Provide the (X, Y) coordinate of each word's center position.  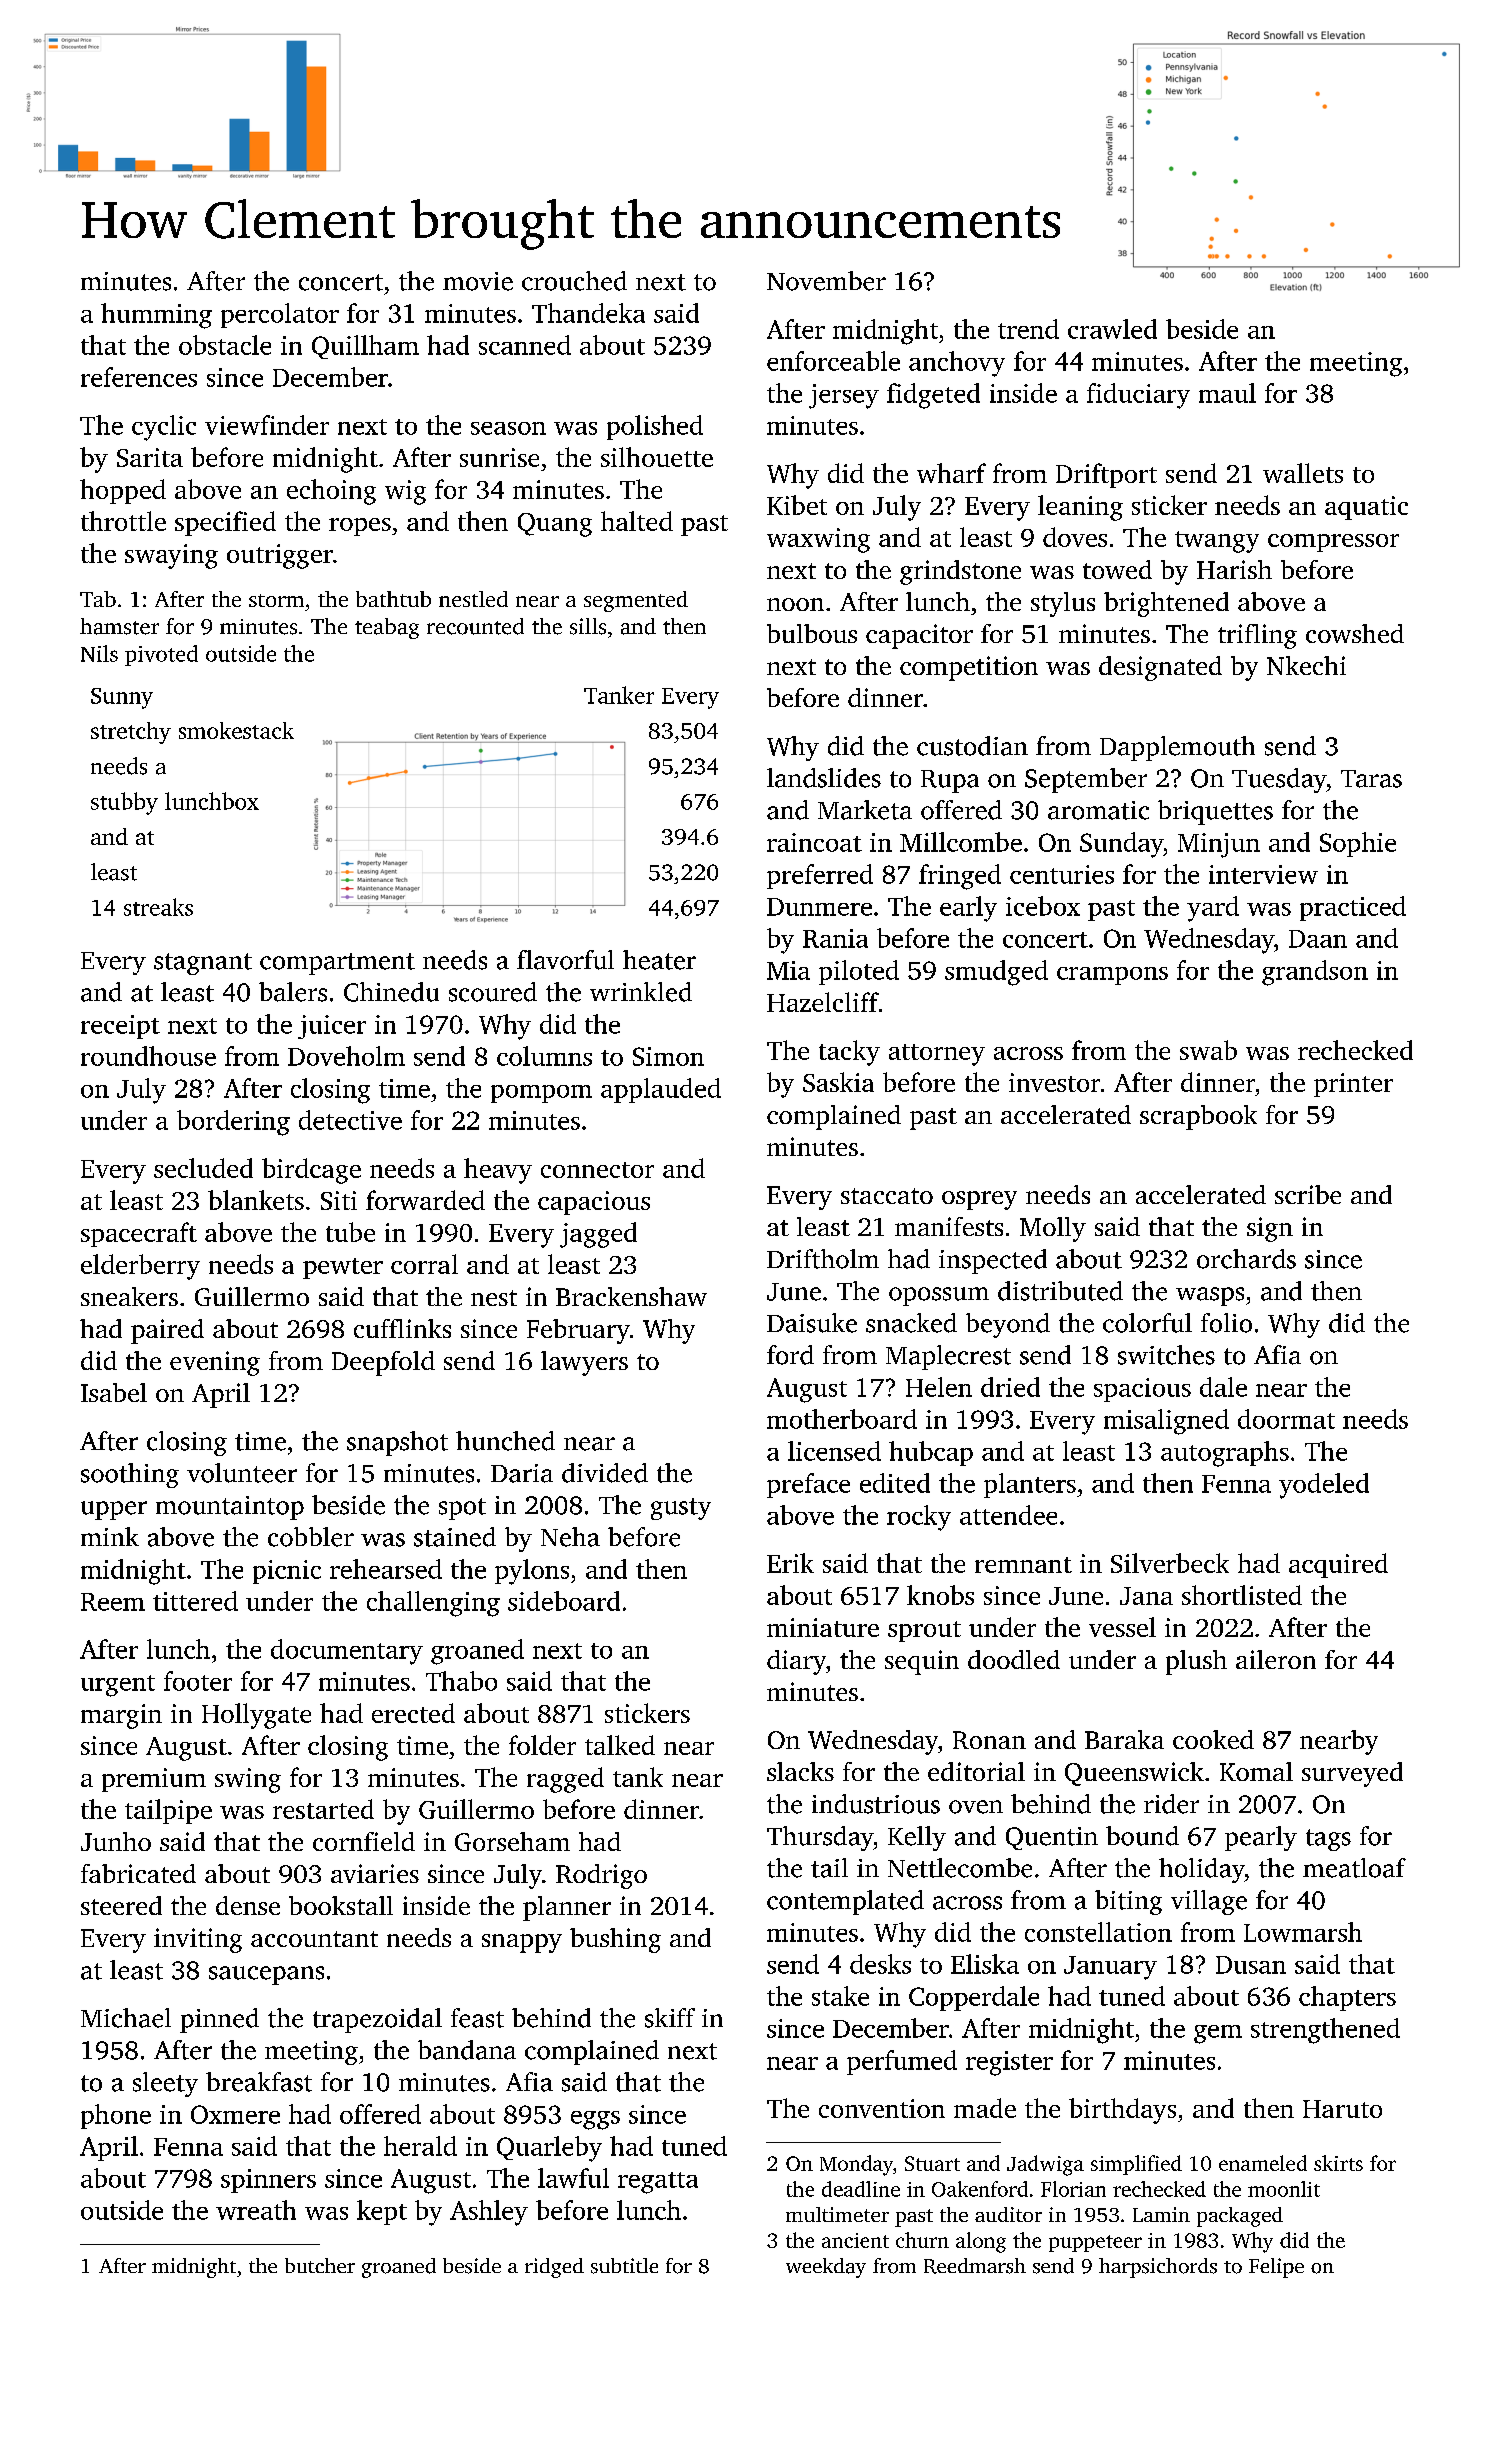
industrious (876, 1804)
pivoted (161, 655)
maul (1227, 393)
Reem (113, 1602)
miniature (823, 1627)
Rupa (950, 781)
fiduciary (1138, 396)
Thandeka (588, 313)
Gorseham (512, 1841)
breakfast (259, 2082)
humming (156, 316)
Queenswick (1134, 1774)
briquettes (1215, 812)
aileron (1276, 1659)
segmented (636, 601)
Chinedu (391, 992)
